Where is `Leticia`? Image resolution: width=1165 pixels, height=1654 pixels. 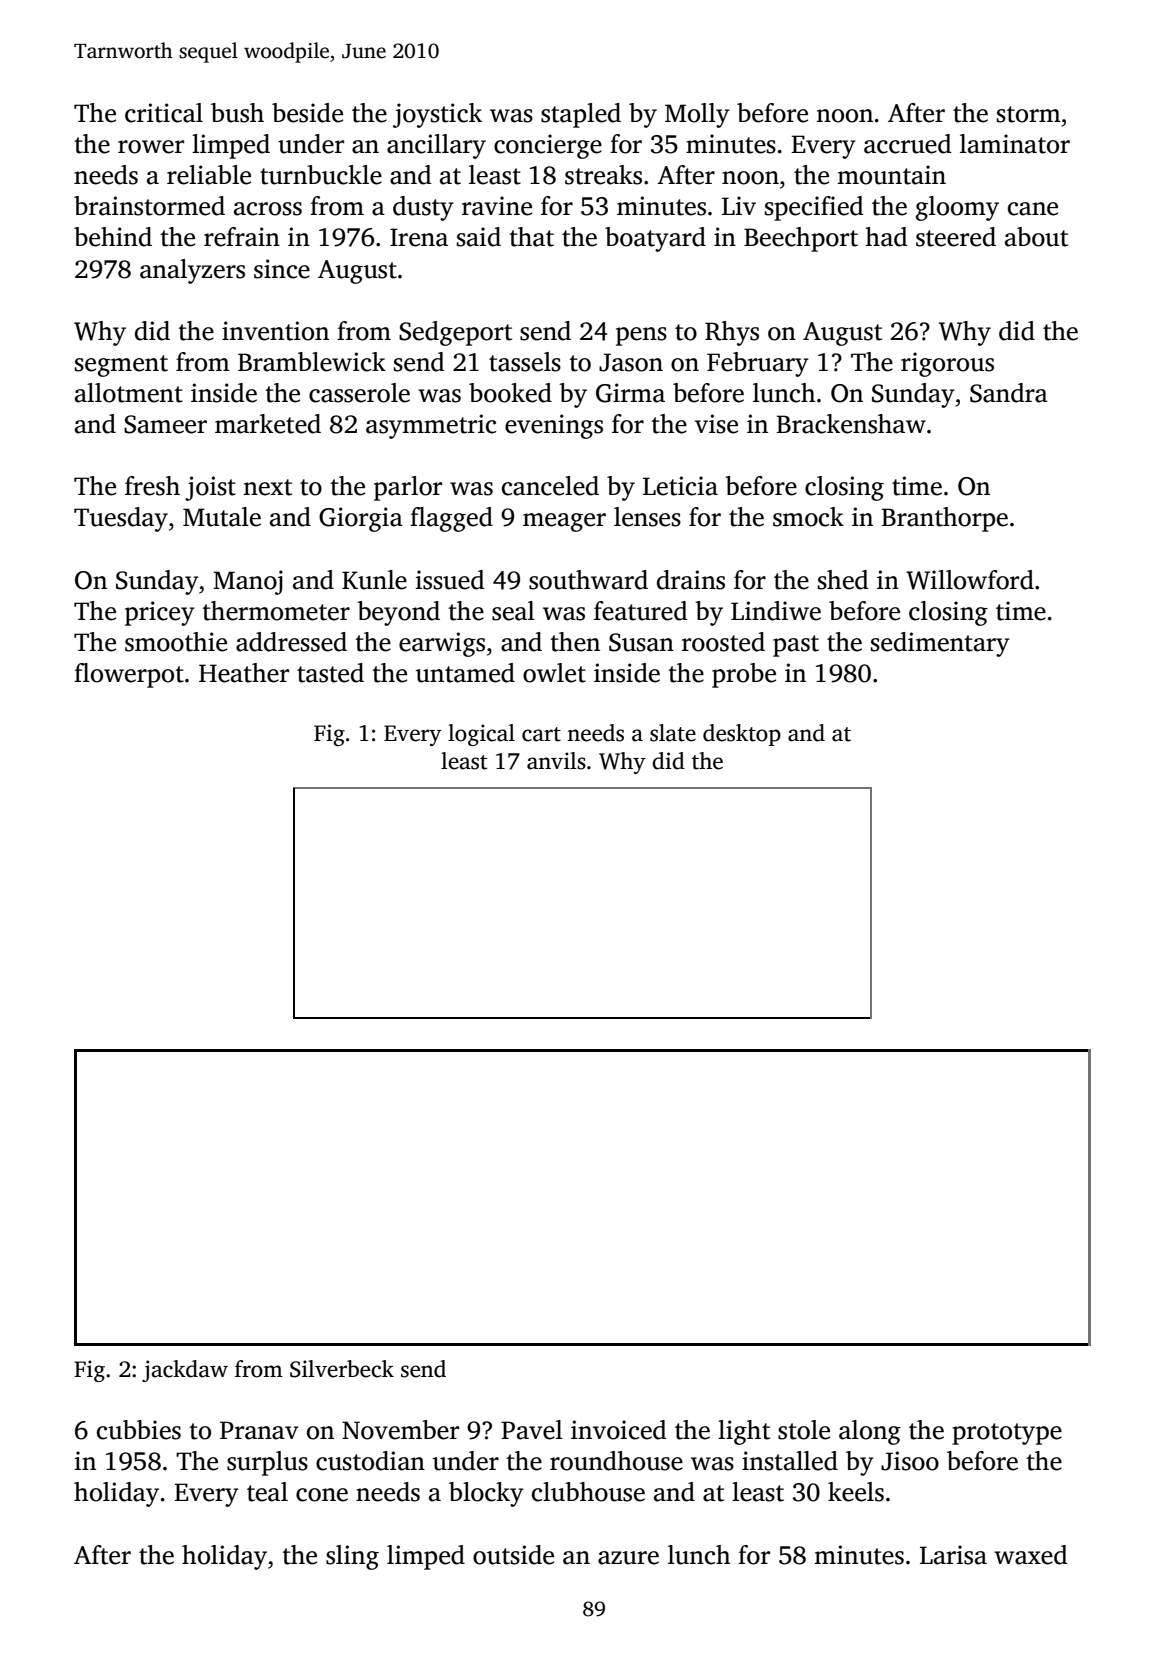
Leticia is located at coordinates (680, 486).
